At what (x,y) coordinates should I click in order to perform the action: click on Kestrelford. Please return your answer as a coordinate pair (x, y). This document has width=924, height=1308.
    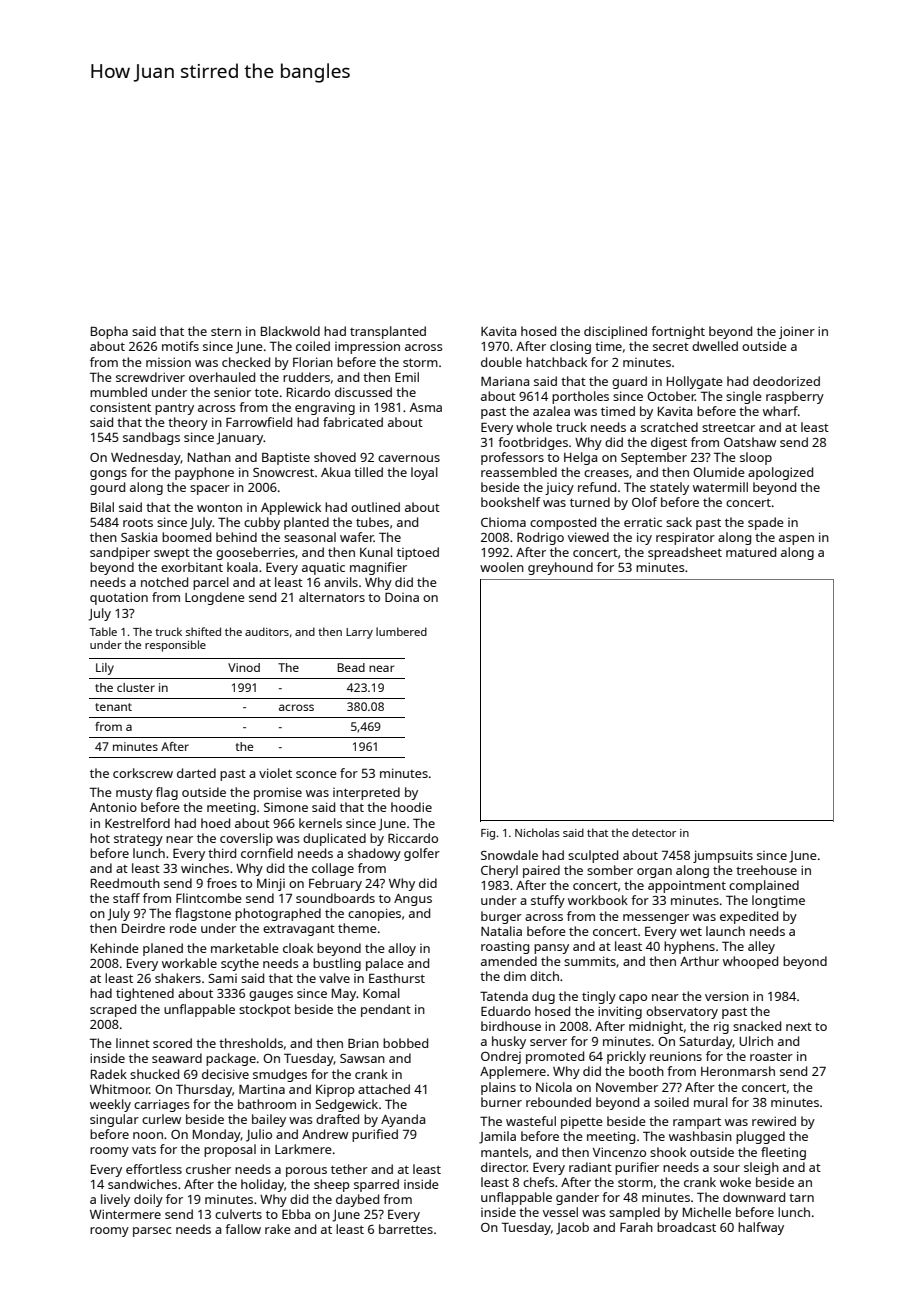
    Looking at the image, I should click on (137, 823).
